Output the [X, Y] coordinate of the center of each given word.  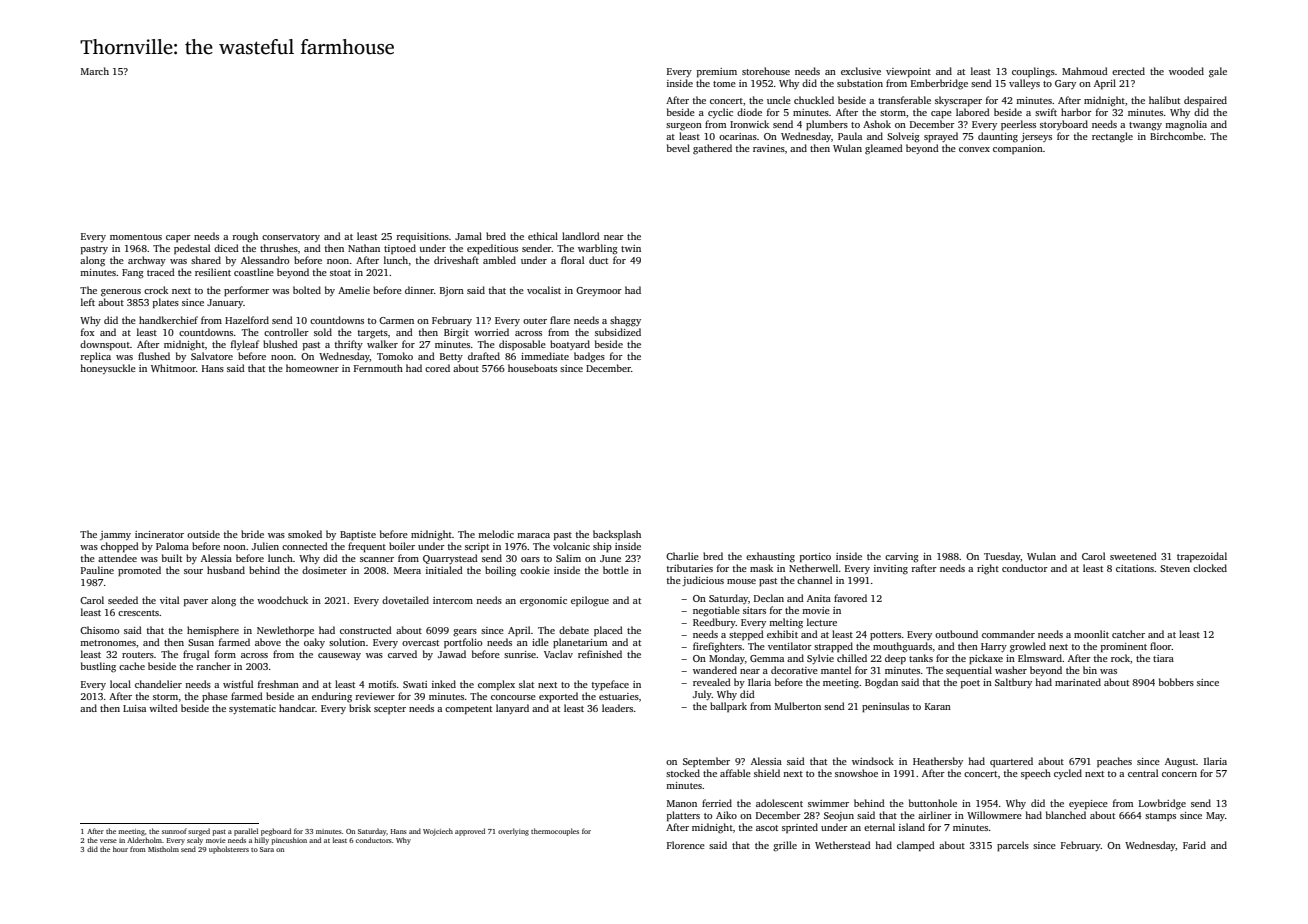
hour [120, 849]
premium [717, 72]
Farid [1194, 845]
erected [1128, 71]
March [95, 71]
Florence [686, 845]
